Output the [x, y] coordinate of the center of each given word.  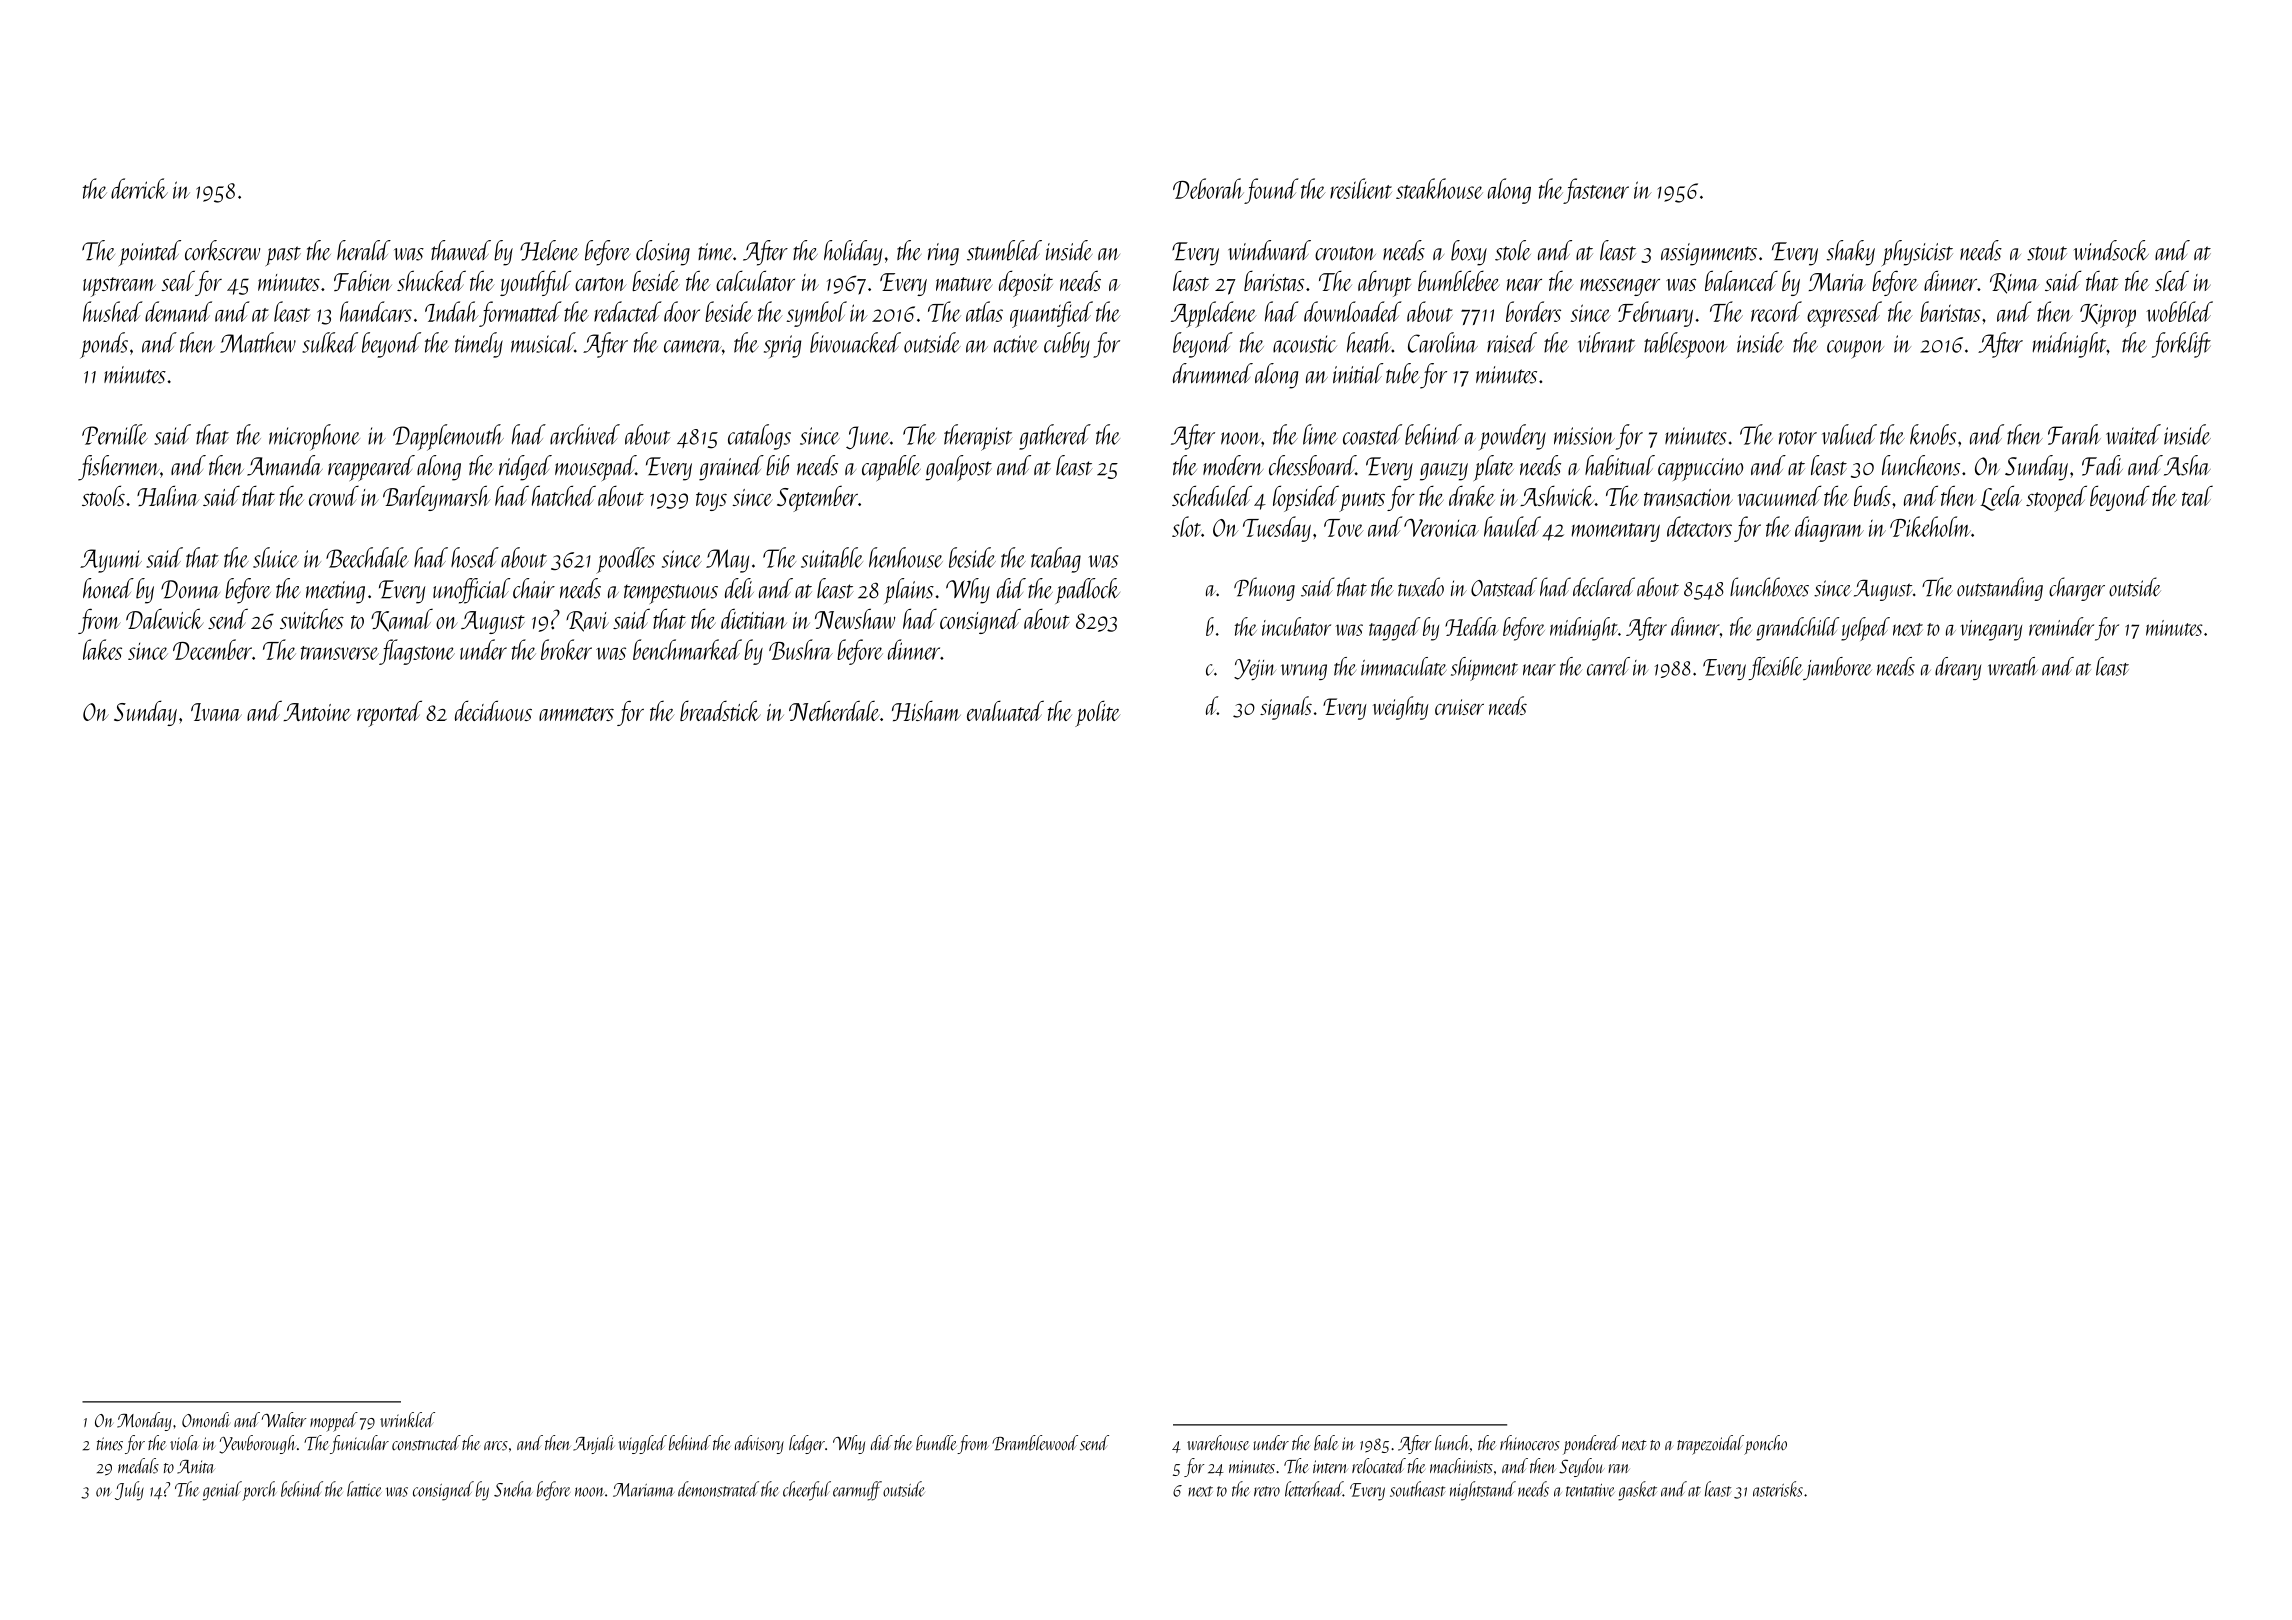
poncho [1765, 1445]
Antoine [317, 712]
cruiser [1459, 707]
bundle [936, 1443]
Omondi [206, 1420]
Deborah [1208, 188]
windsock [2111, 250]
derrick [139, 188]
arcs [496, 1446]
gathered [1055, 437]
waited [2133, 434]
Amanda [285, 465]
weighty [1401, 708]
